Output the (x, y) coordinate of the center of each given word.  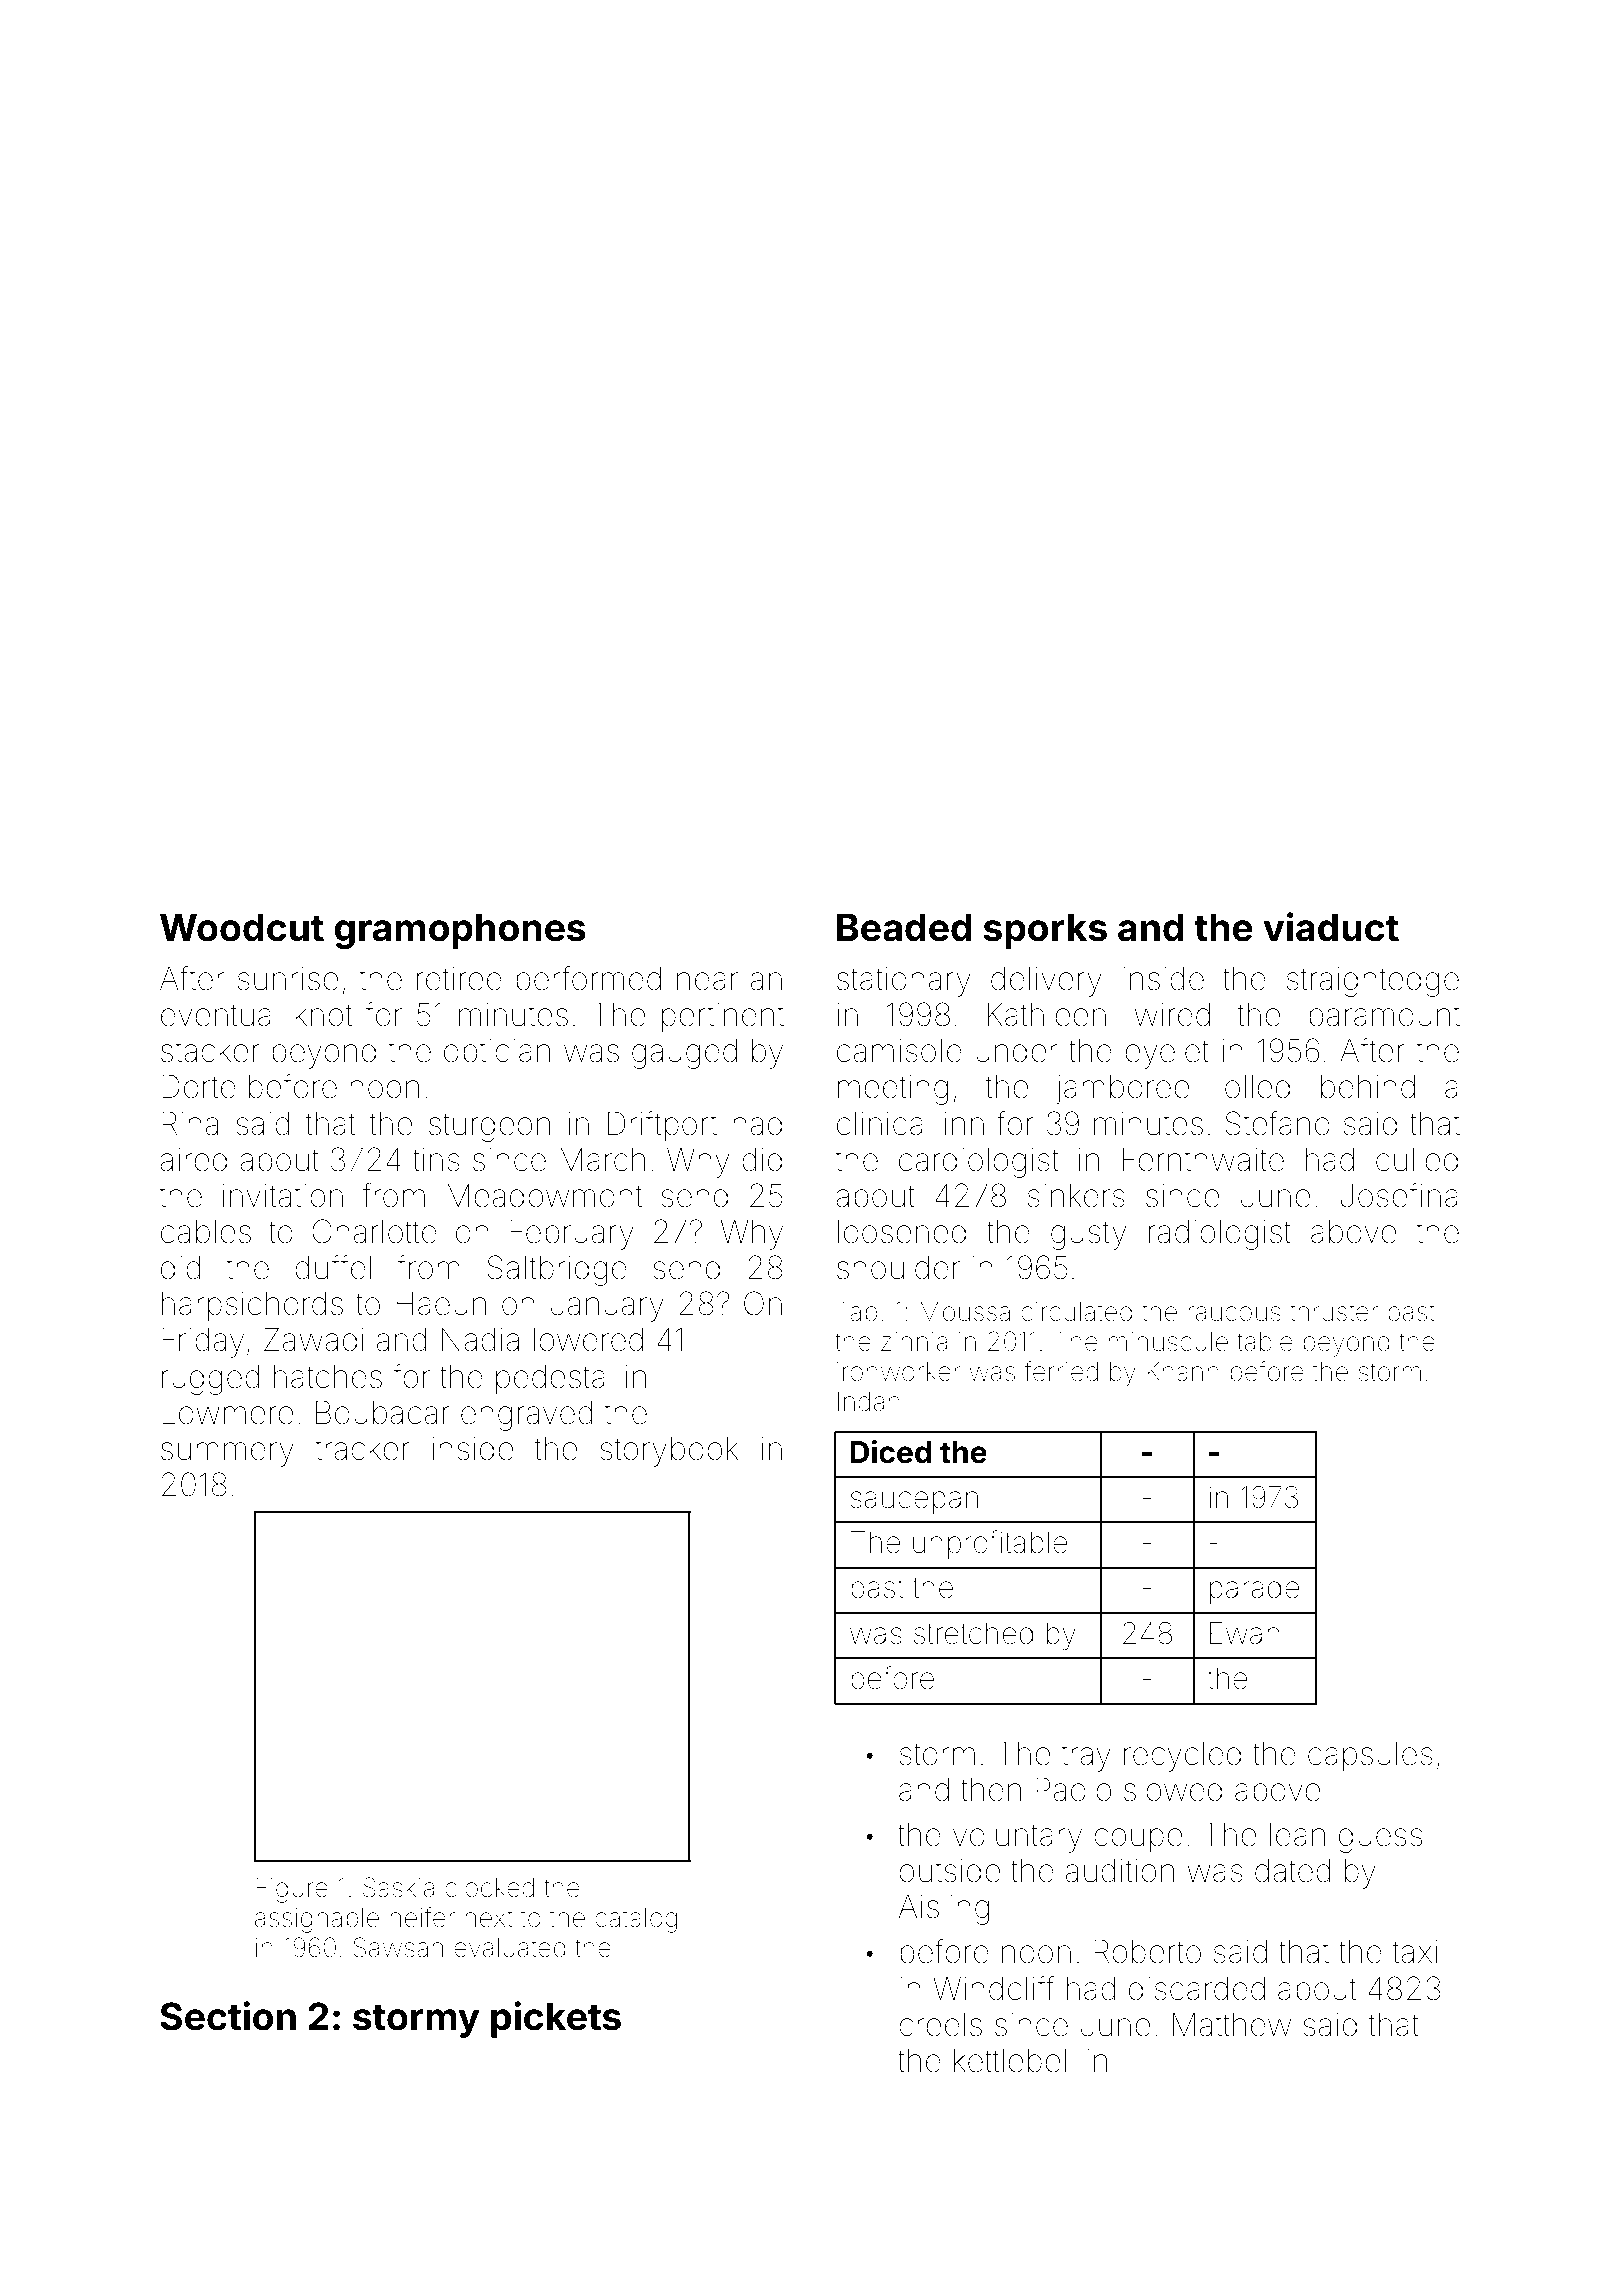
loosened (902, 1232)
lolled (1254, 1087)
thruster (1334, 1312)
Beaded (904, 927)
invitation (283, 1196)
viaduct (1331, 927)
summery (227, 1454)
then (991, 1790)
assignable (317, 1920)
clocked (489, 1888)
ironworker (898, 1372)
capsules (1370, 1757)
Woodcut (242, 927)
